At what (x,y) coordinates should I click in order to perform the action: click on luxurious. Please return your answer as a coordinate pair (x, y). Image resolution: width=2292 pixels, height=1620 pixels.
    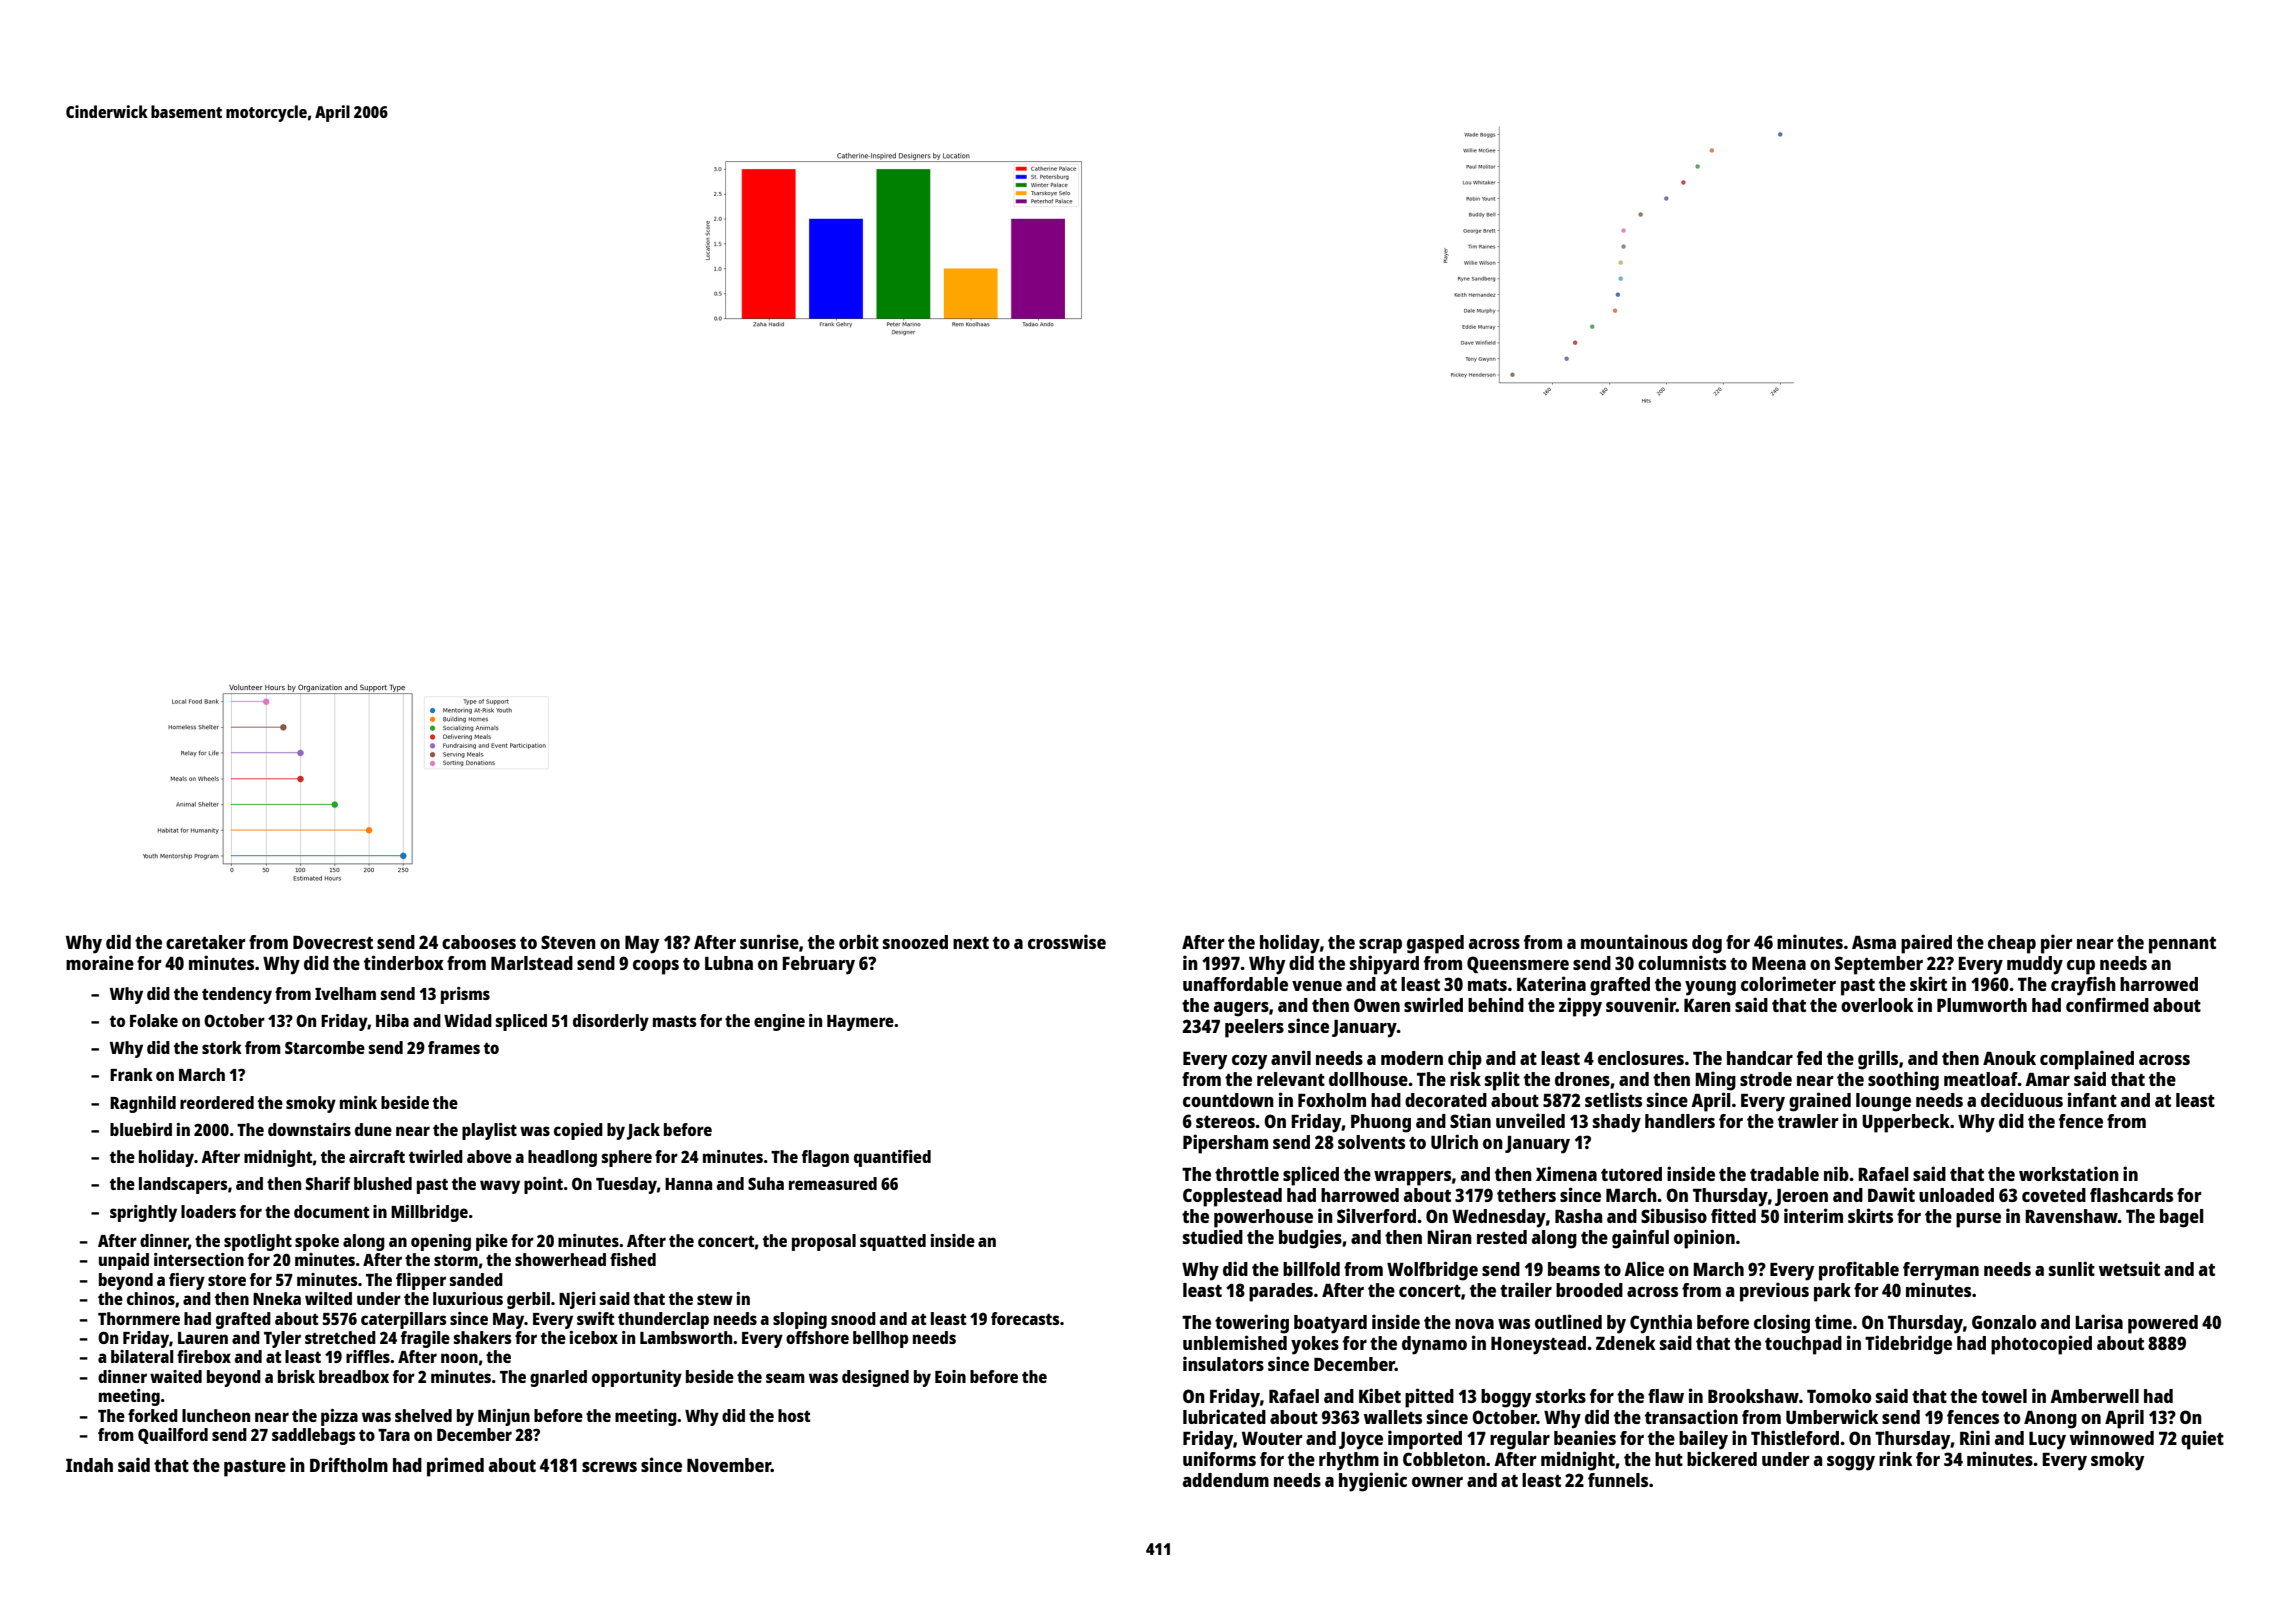
    Looking at the image, I should click on (468, 1298).
